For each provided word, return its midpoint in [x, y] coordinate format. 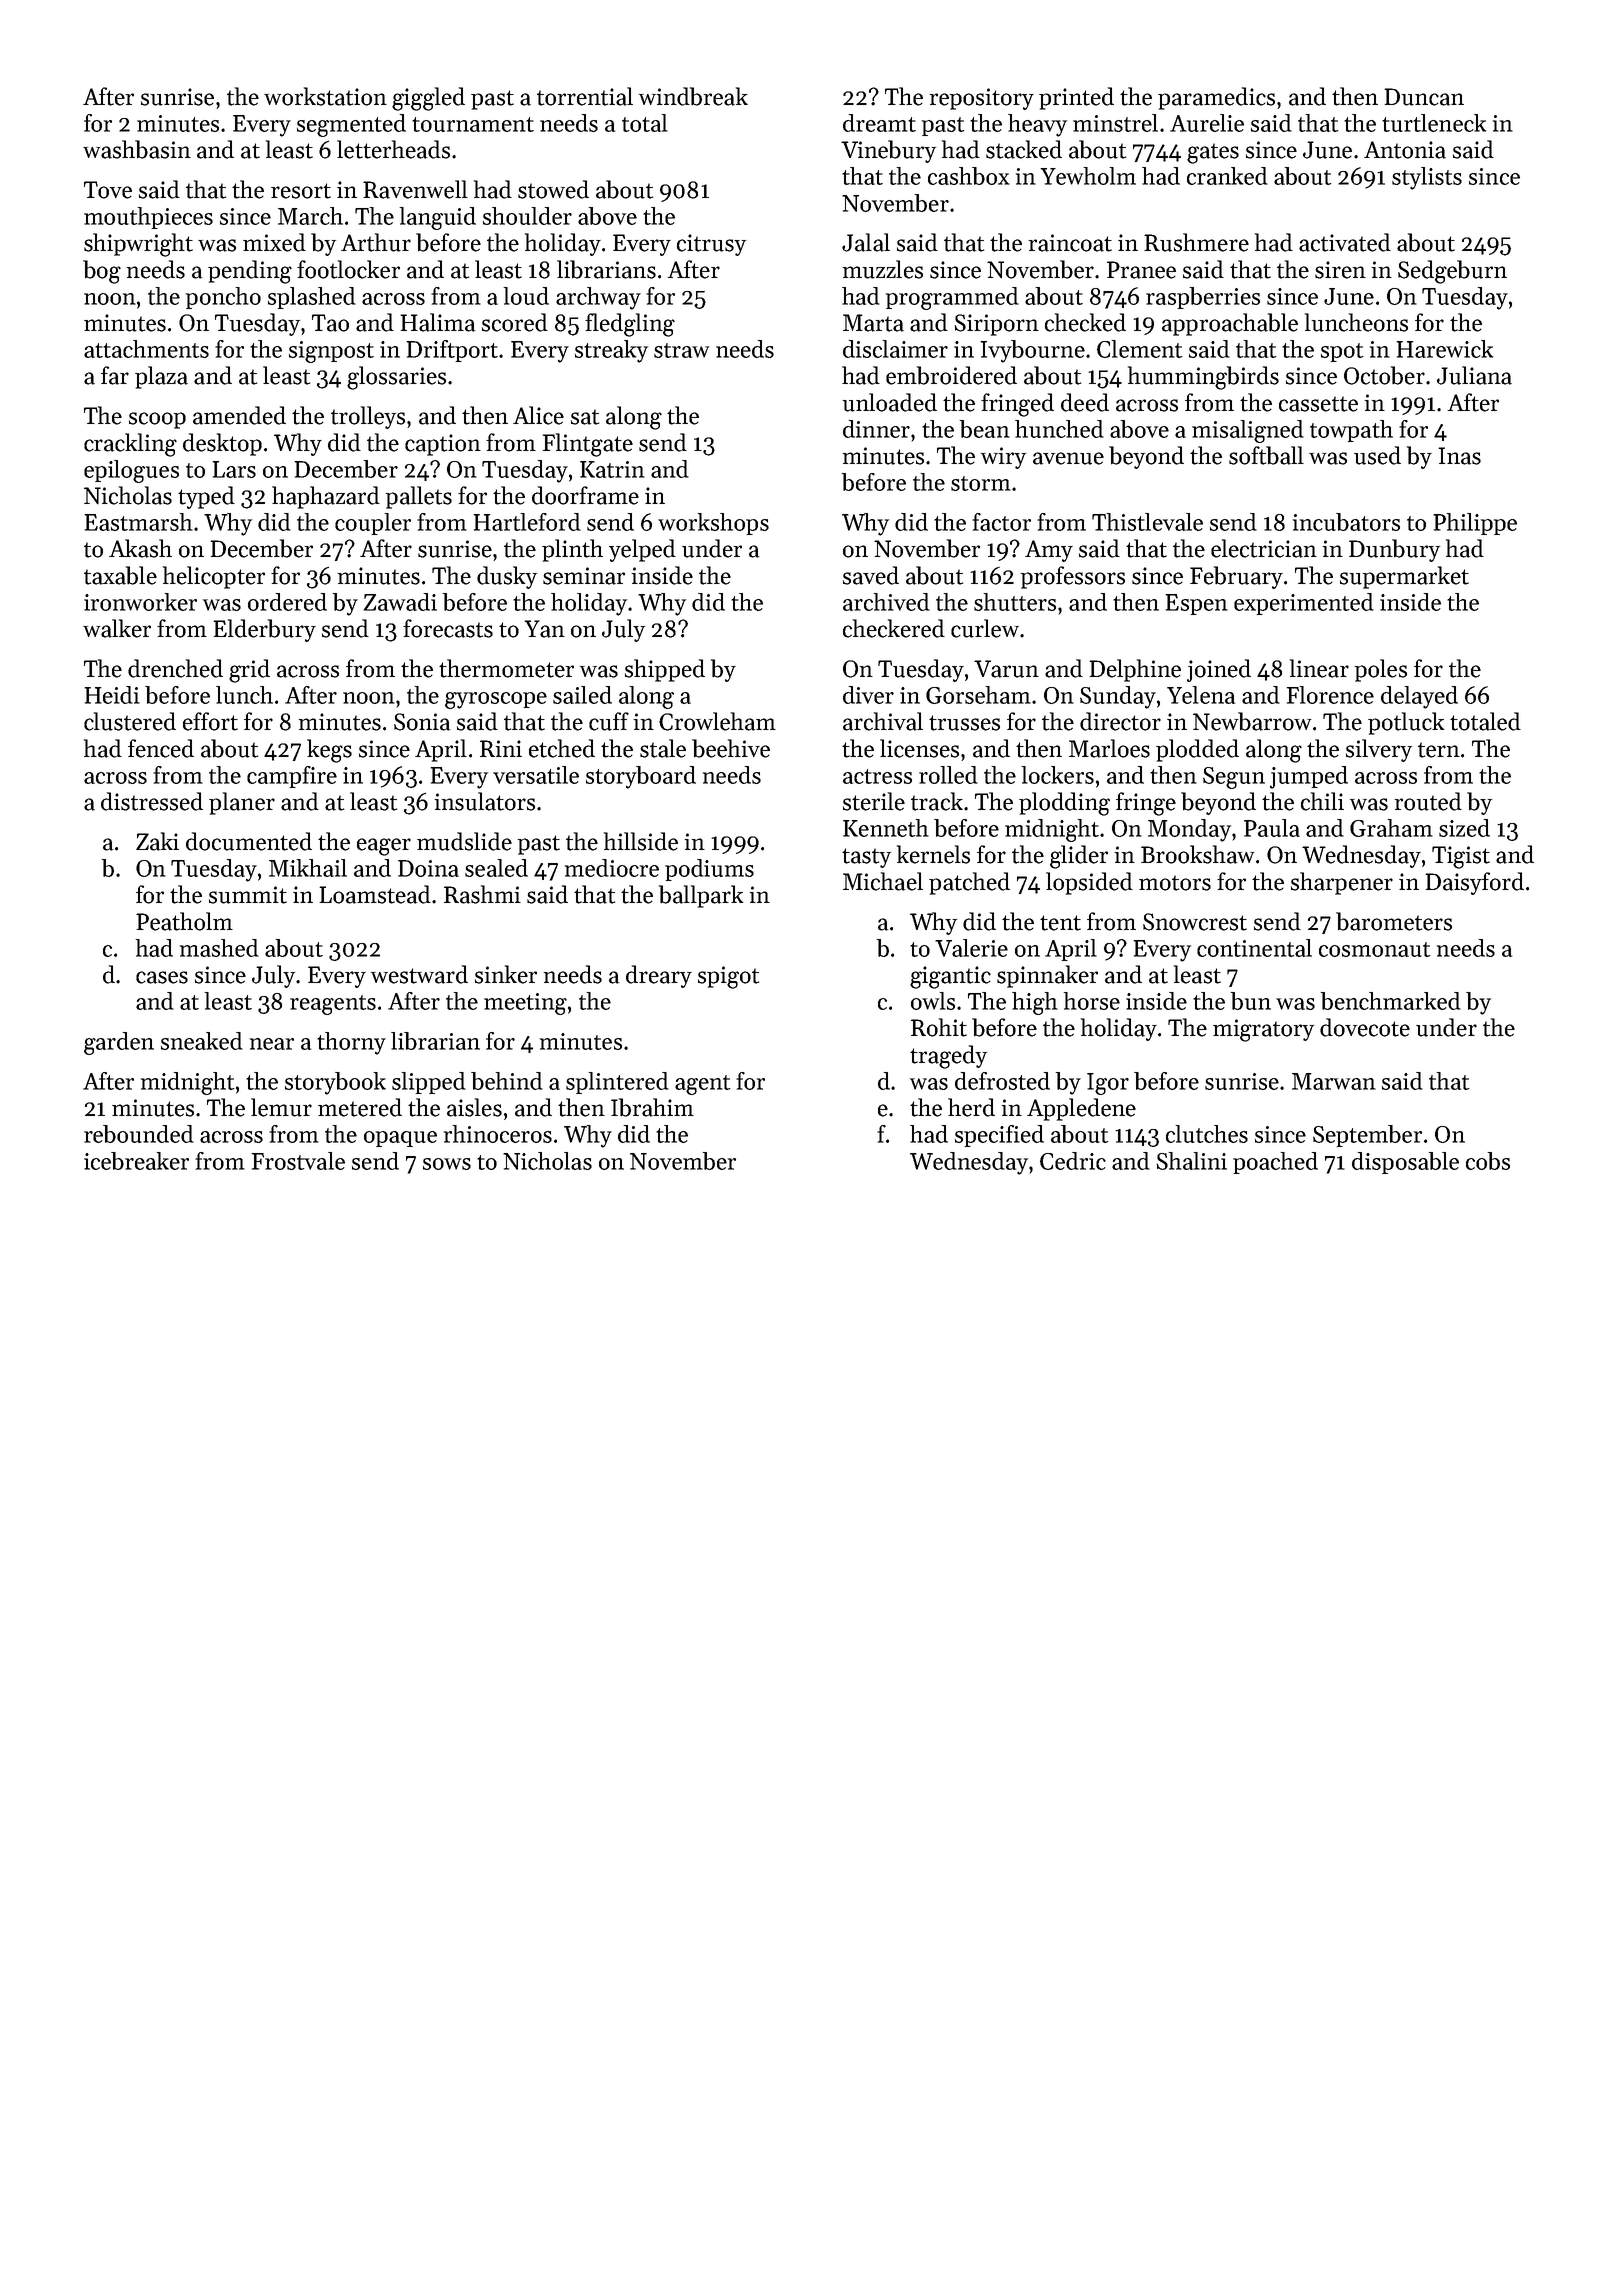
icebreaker [136, 1161]
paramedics [1216, 98]
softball [1266, 455]
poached [1275, 1163]
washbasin [137, 149]
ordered [287, 602]
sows [447, 1164]
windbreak [693, 96]
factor [1001, 522]
